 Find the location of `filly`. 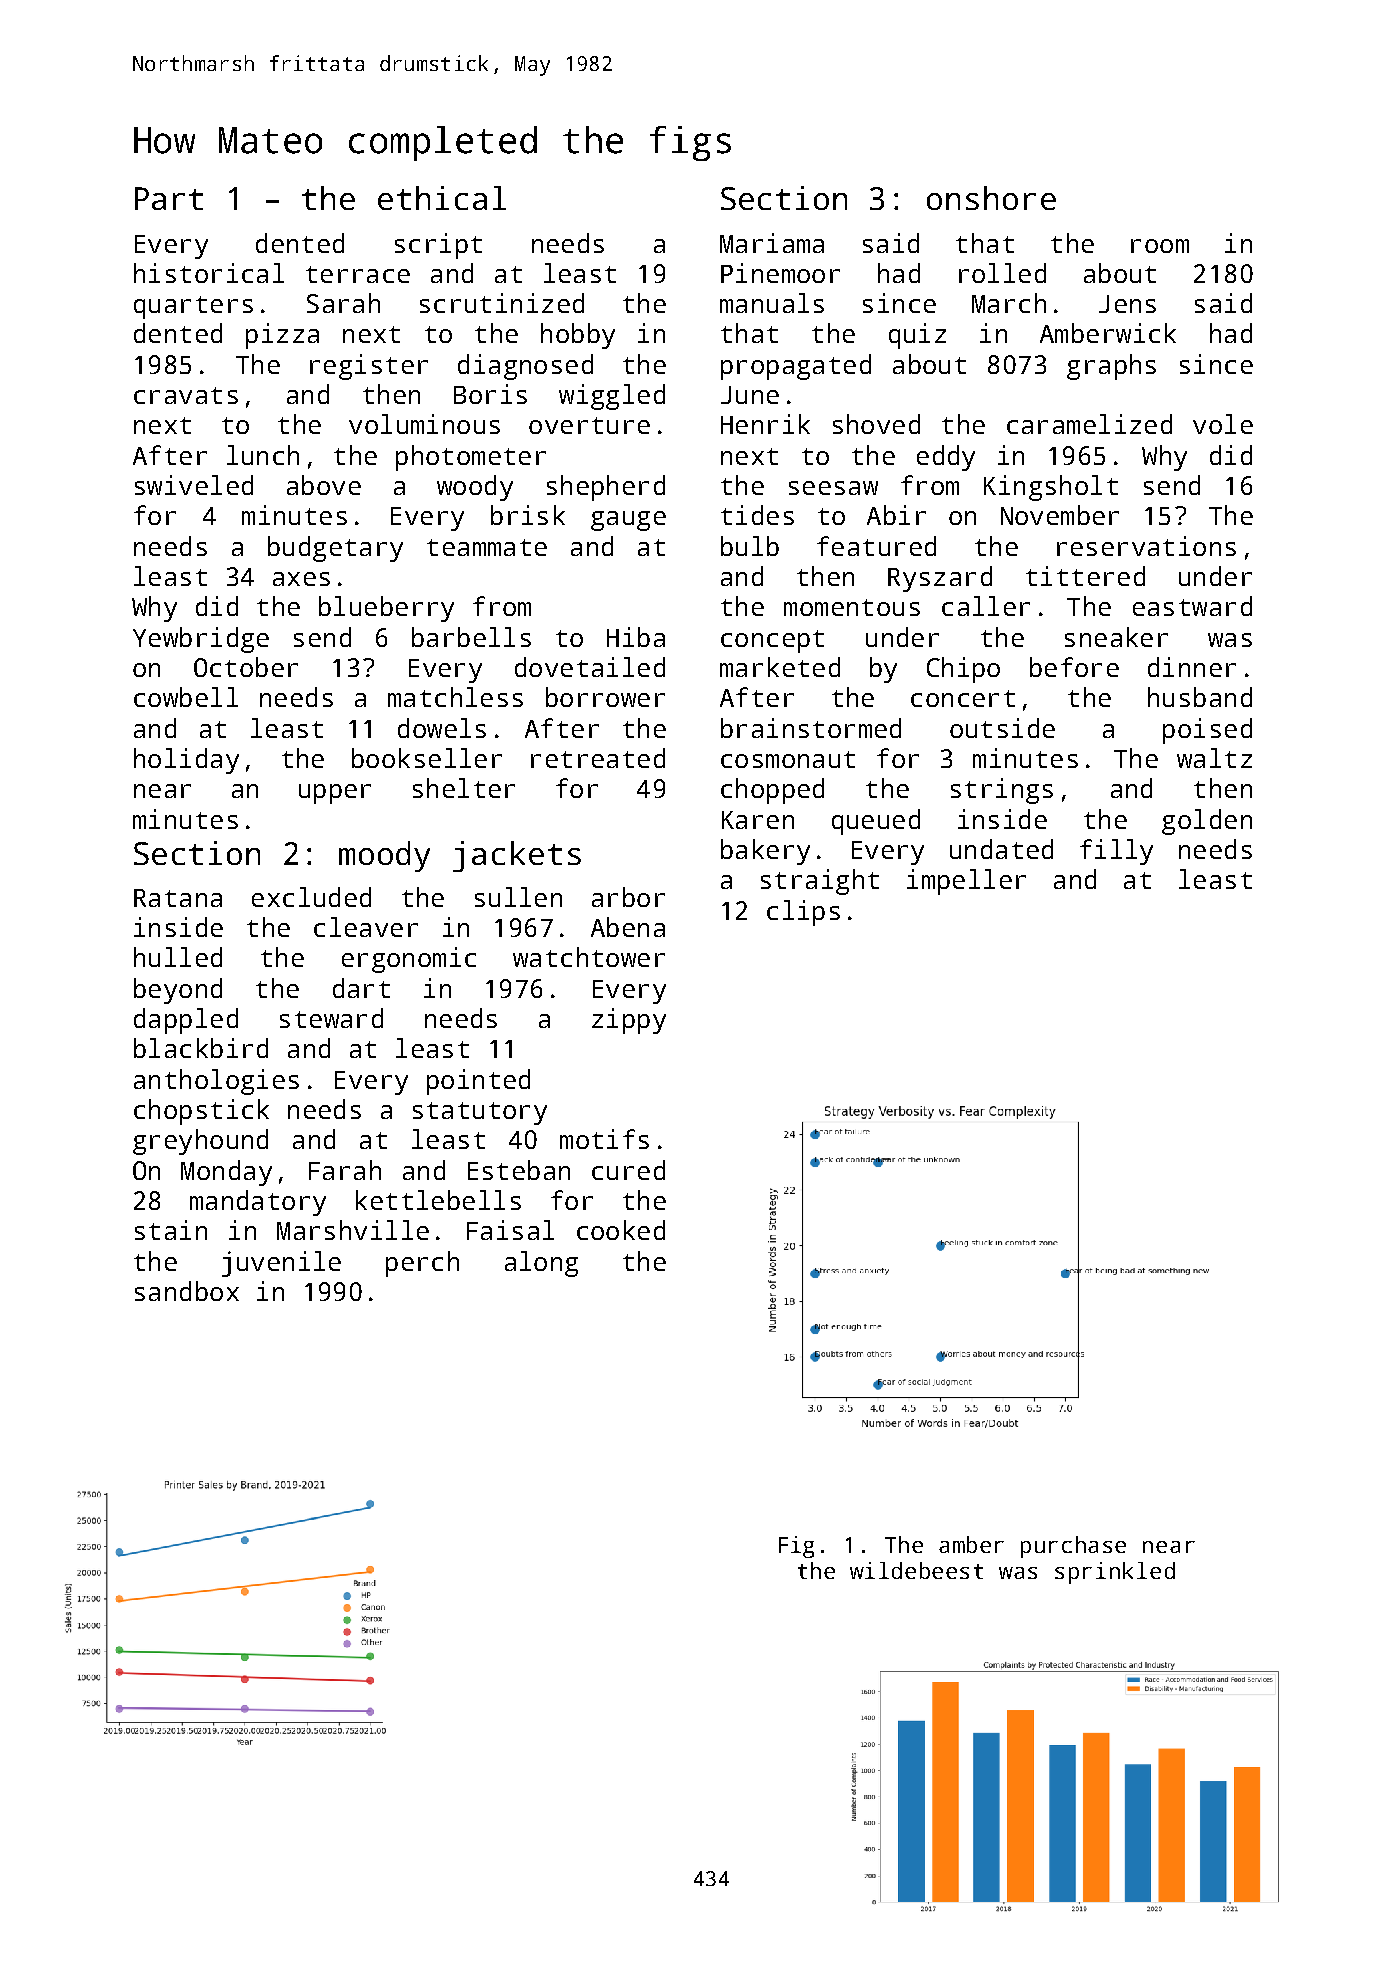

filly is located at coordinates (1116, 852).
